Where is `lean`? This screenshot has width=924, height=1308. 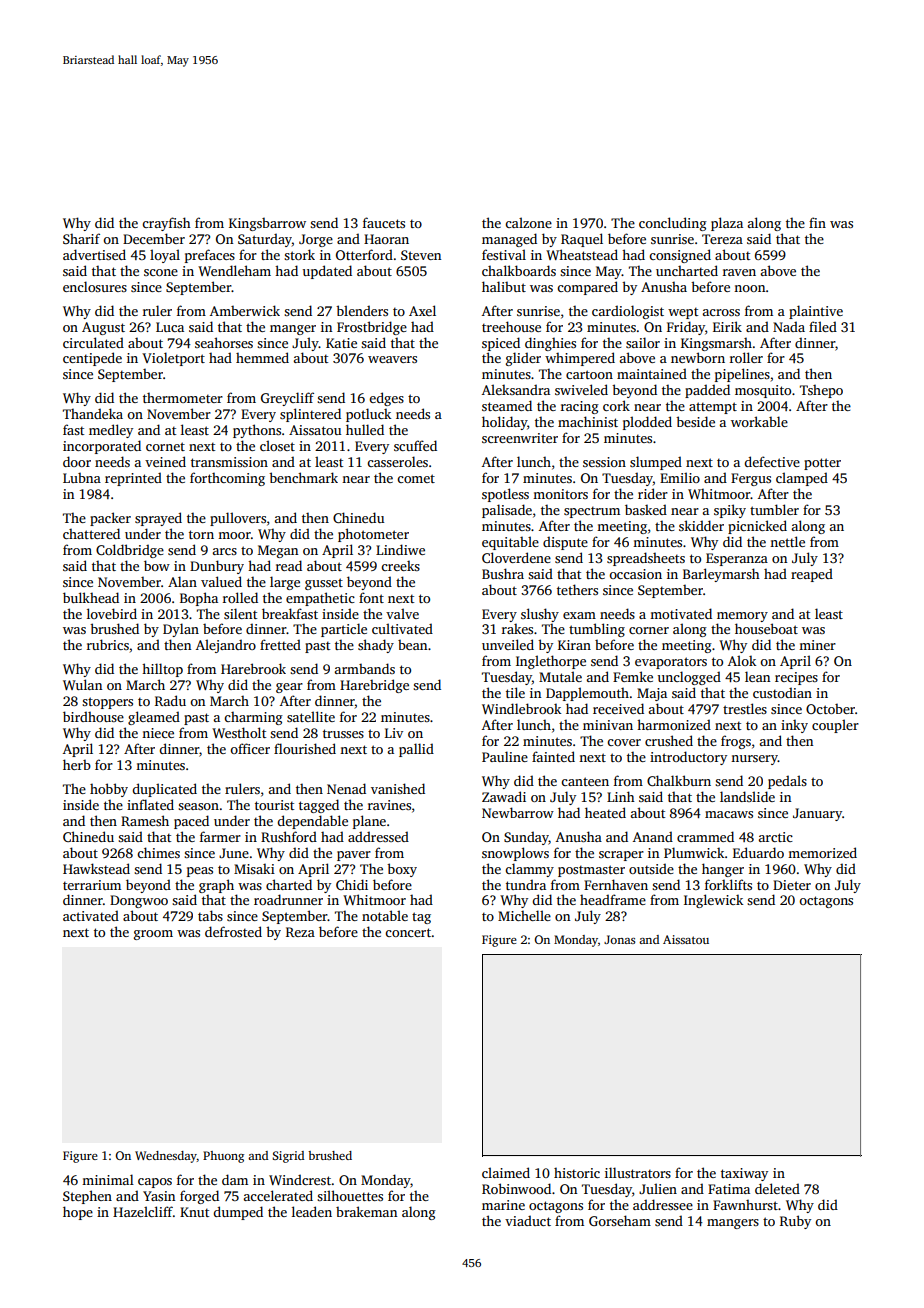
lean is located at coordinates (757, 676).
